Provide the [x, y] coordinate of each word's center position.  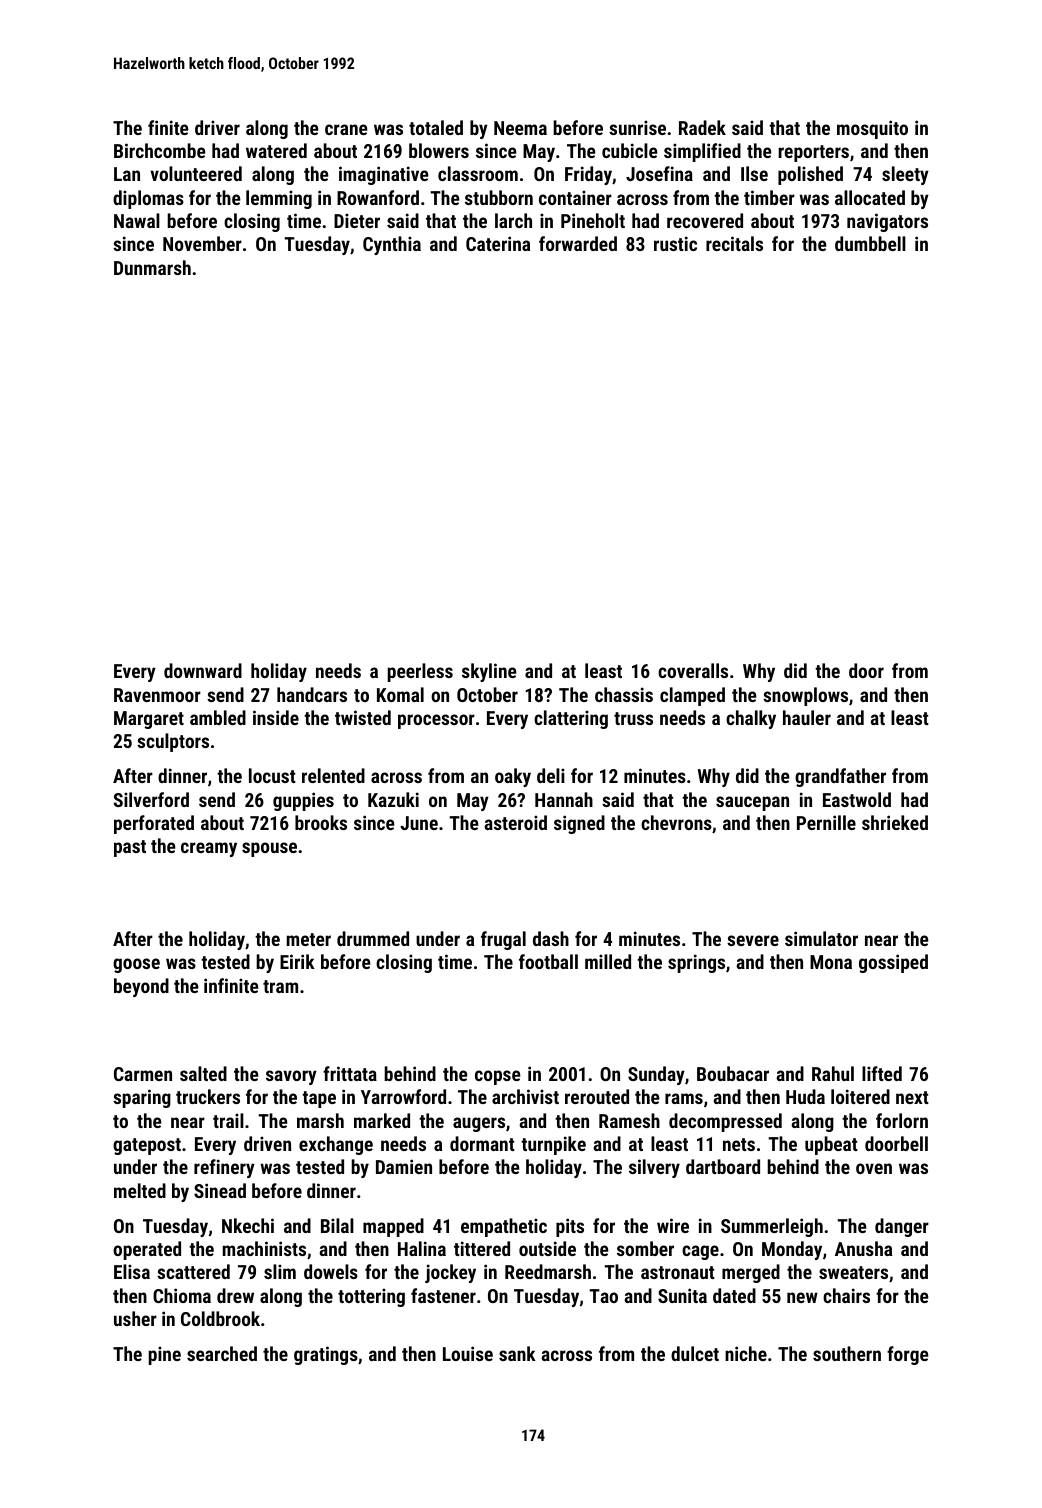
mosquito [872, 129]
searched [222, 1353]
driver [217, 127]
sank [517, 1353]
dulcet [695, 1353]
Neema [520, 128]
